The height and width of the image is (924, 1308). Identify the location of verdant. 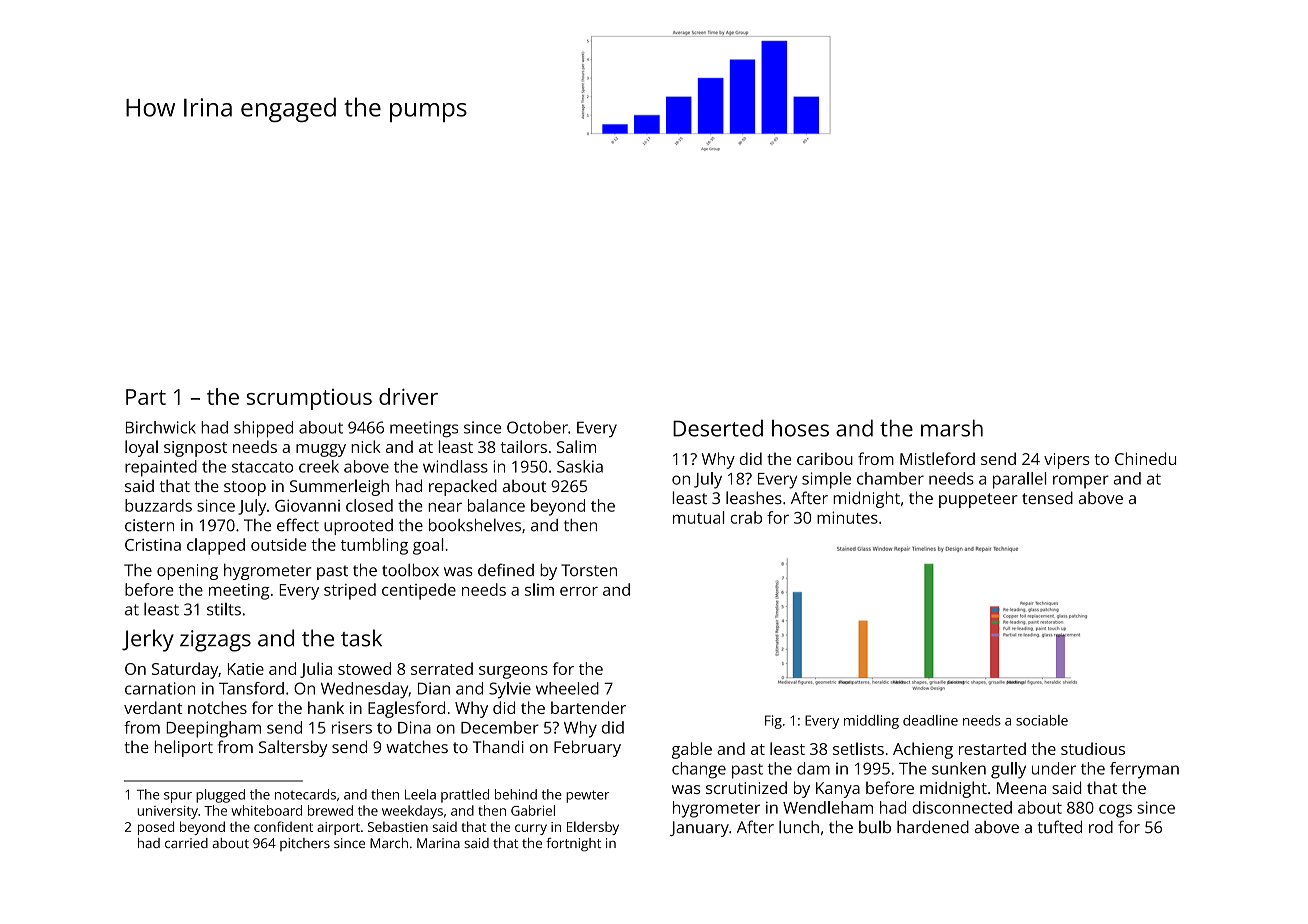
(153, 707).
